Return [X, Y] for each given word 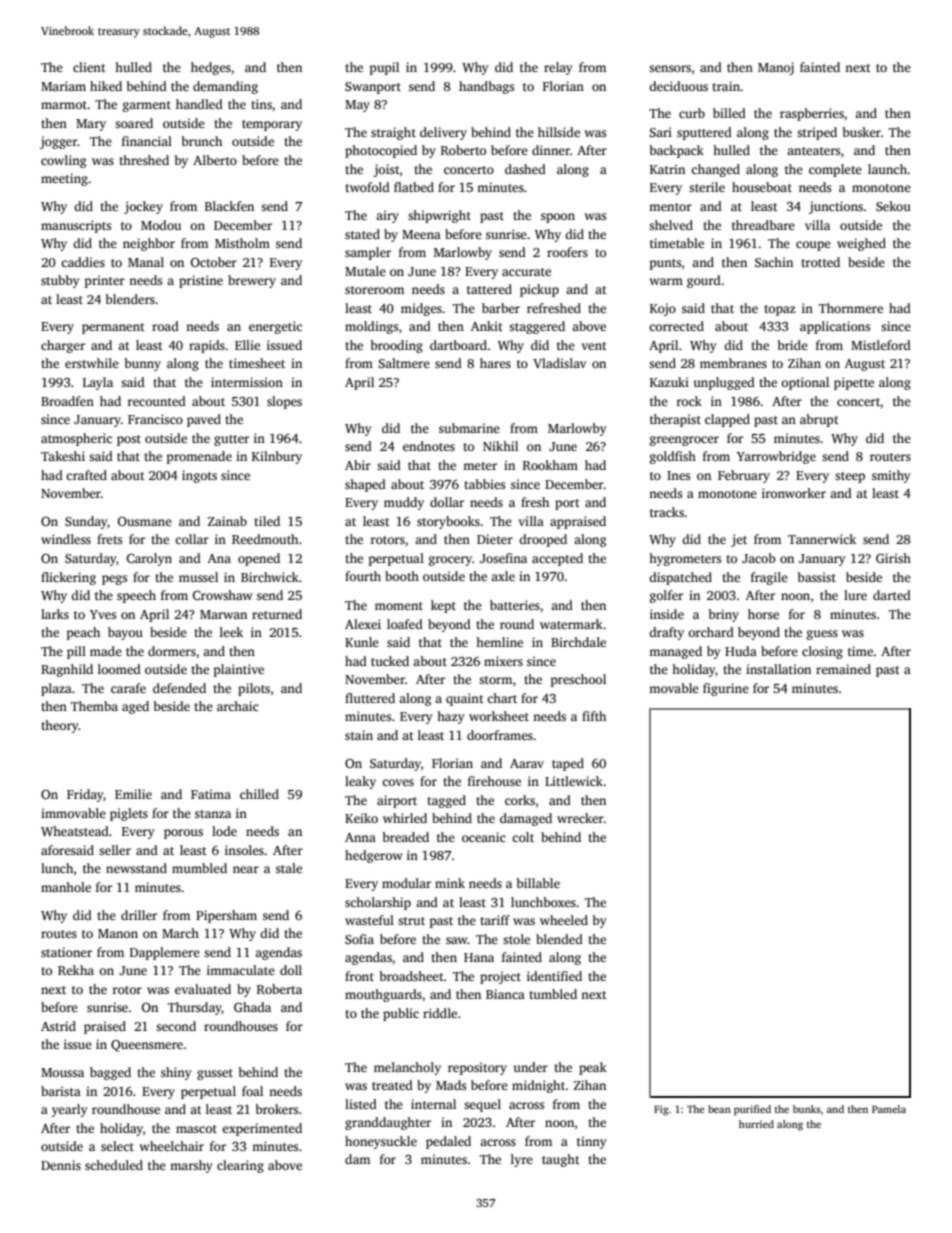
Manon [118, 933]
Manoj [776, 68]
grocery [450, 561]
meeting [64, 179]
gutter [231, 440]
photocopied [381, 151]
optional [805, 383]
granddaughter [388, 1123]
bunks [807, 1109]
